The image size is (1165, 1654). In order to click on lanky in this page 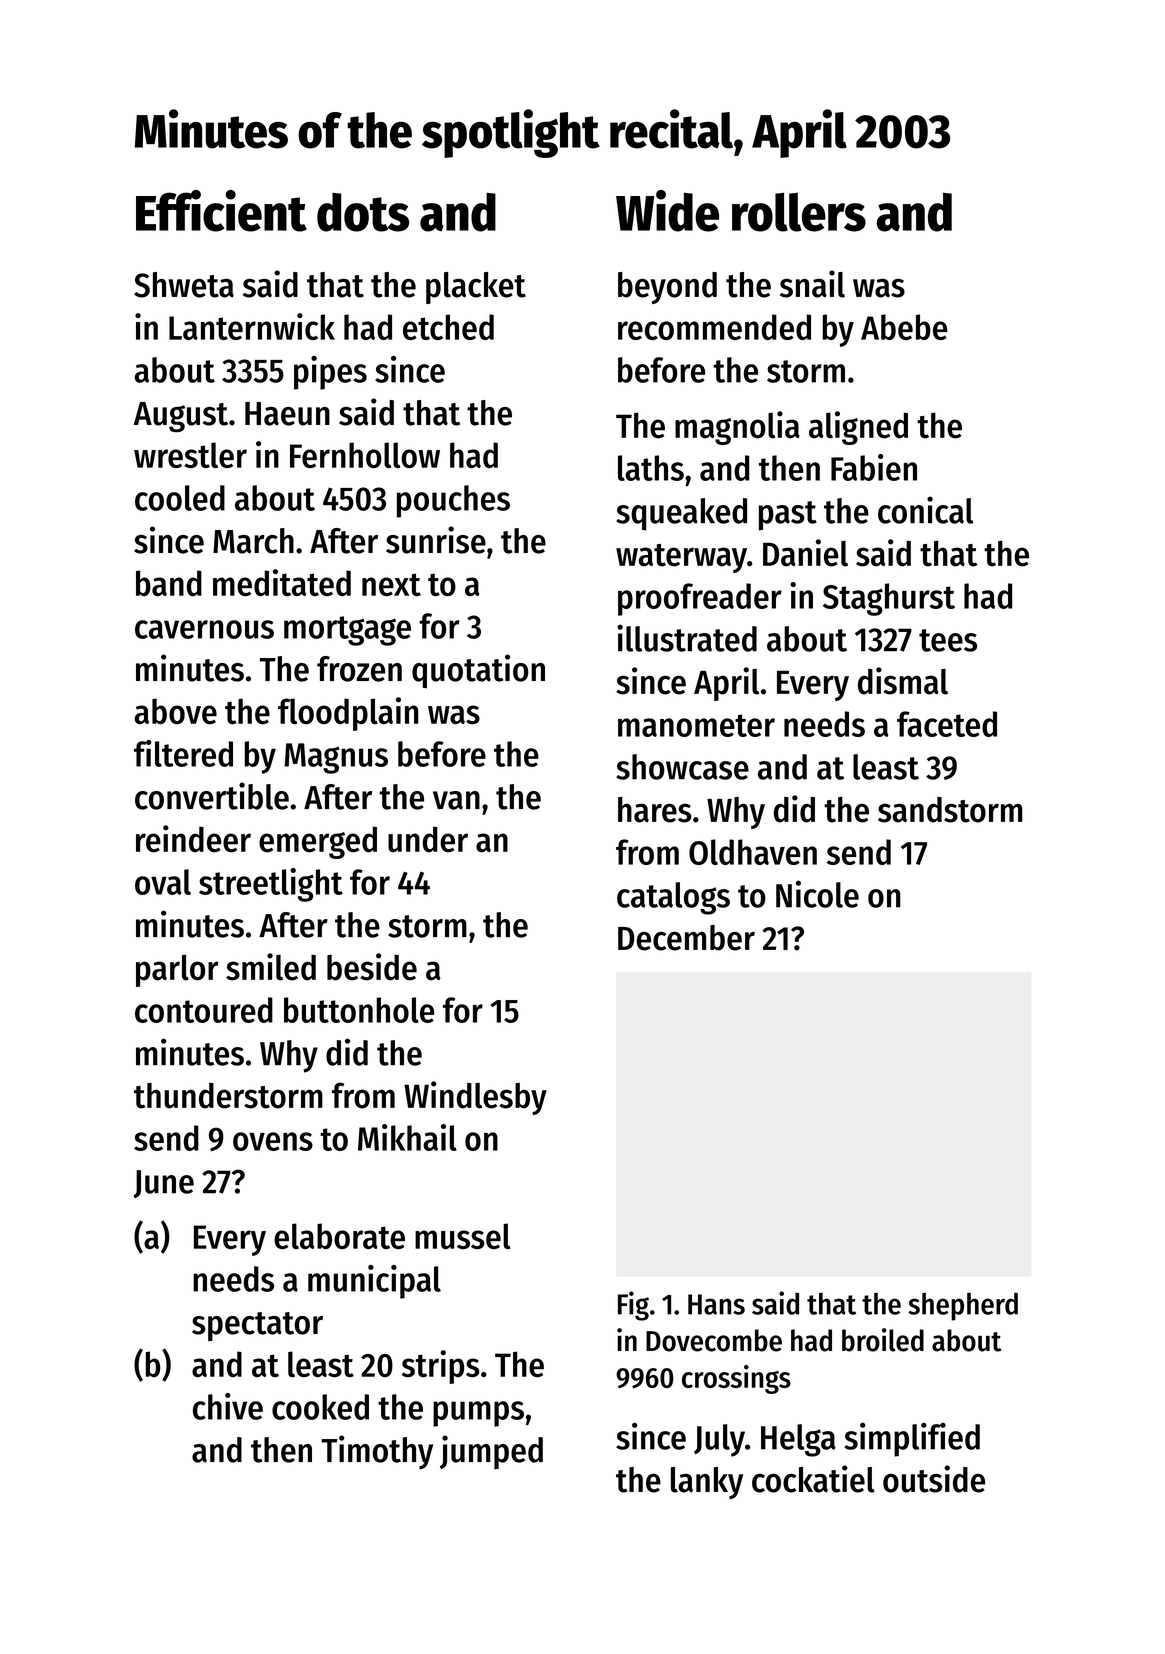, I will do `click(707, 1483)`.
